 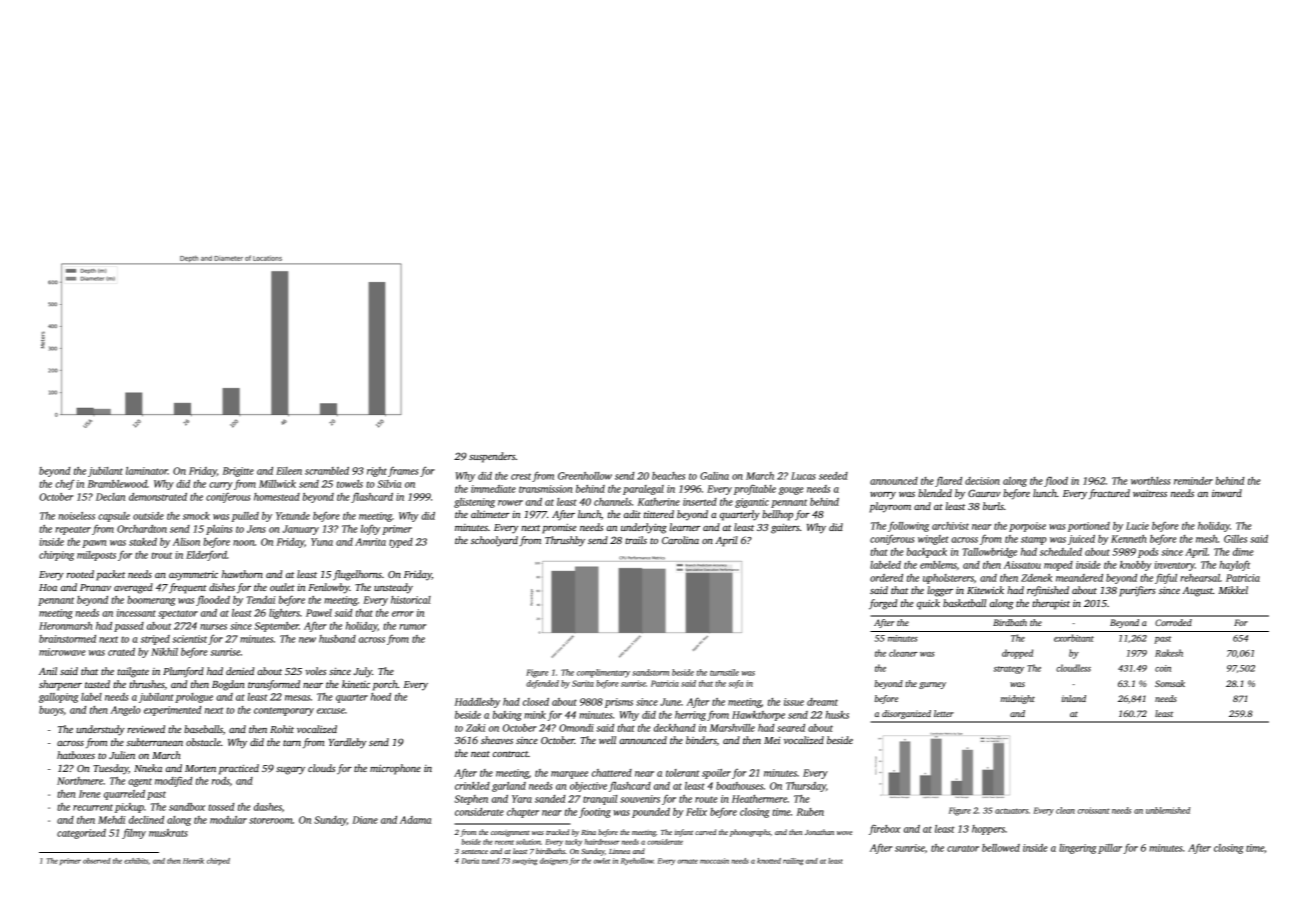 I want to click on voles, so click(x=315, y=671).
